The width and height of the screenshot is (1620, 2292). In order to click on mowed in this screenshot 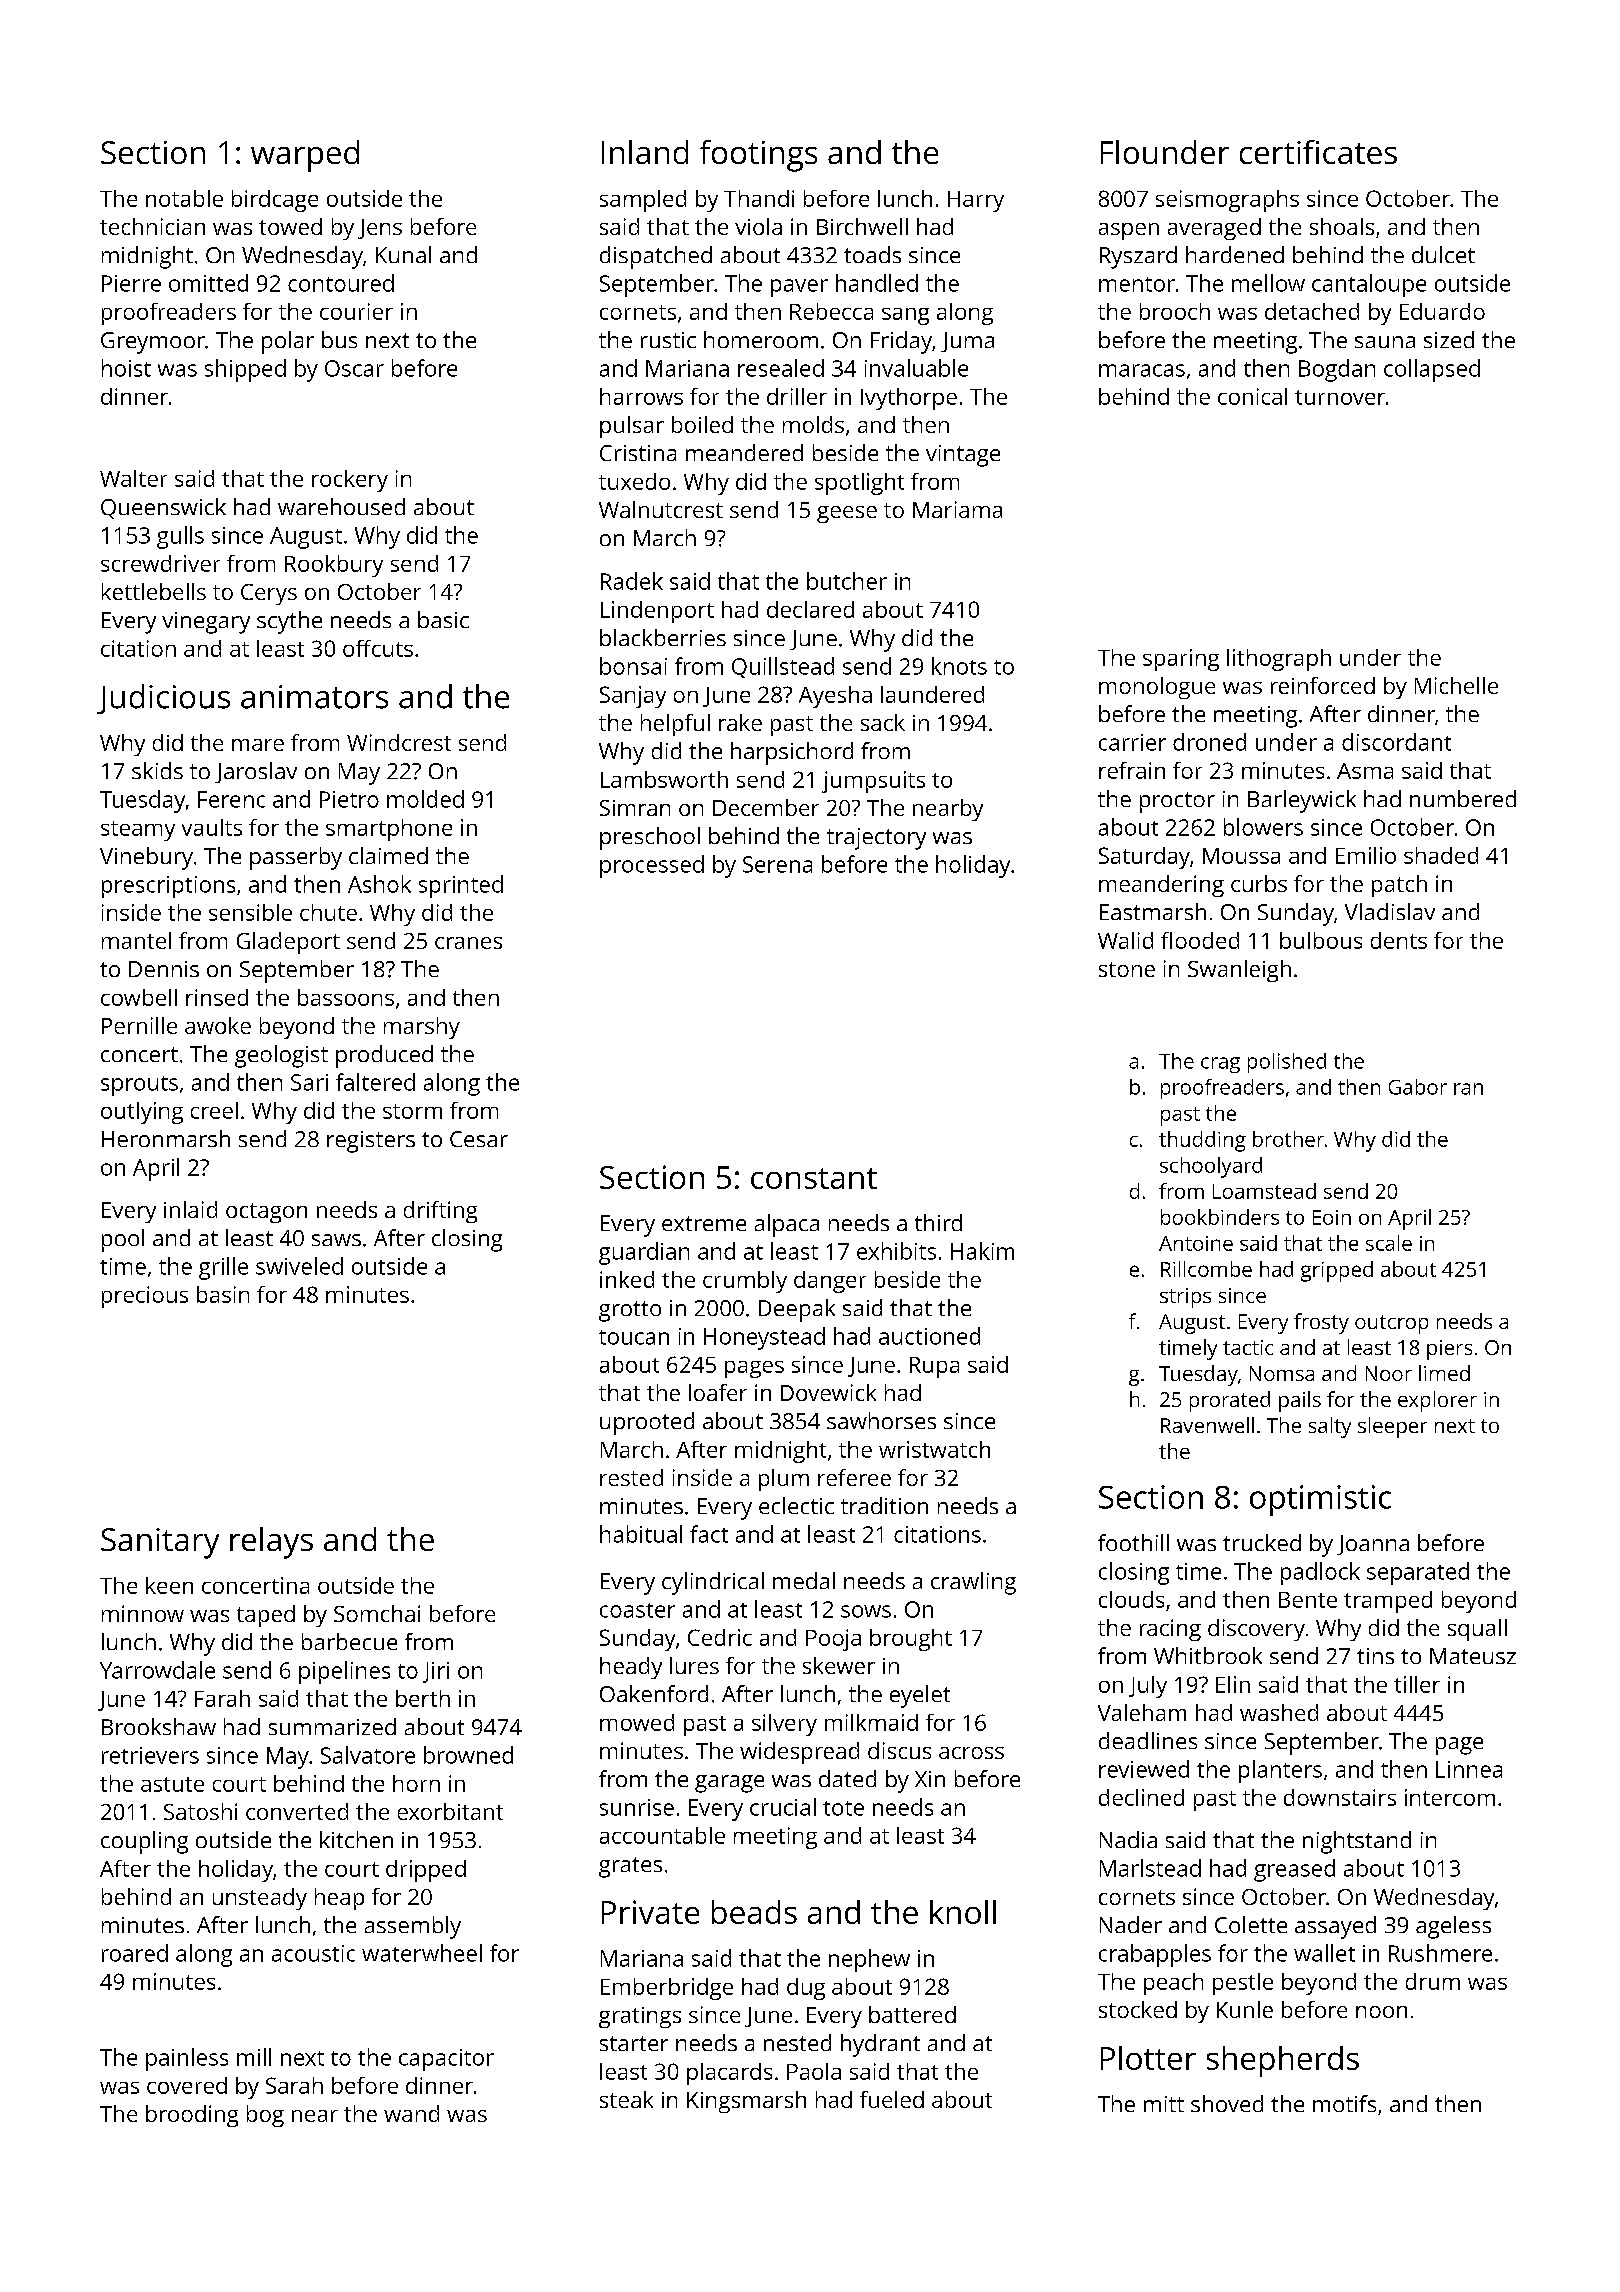, I will do `click(637, 1722)`.
